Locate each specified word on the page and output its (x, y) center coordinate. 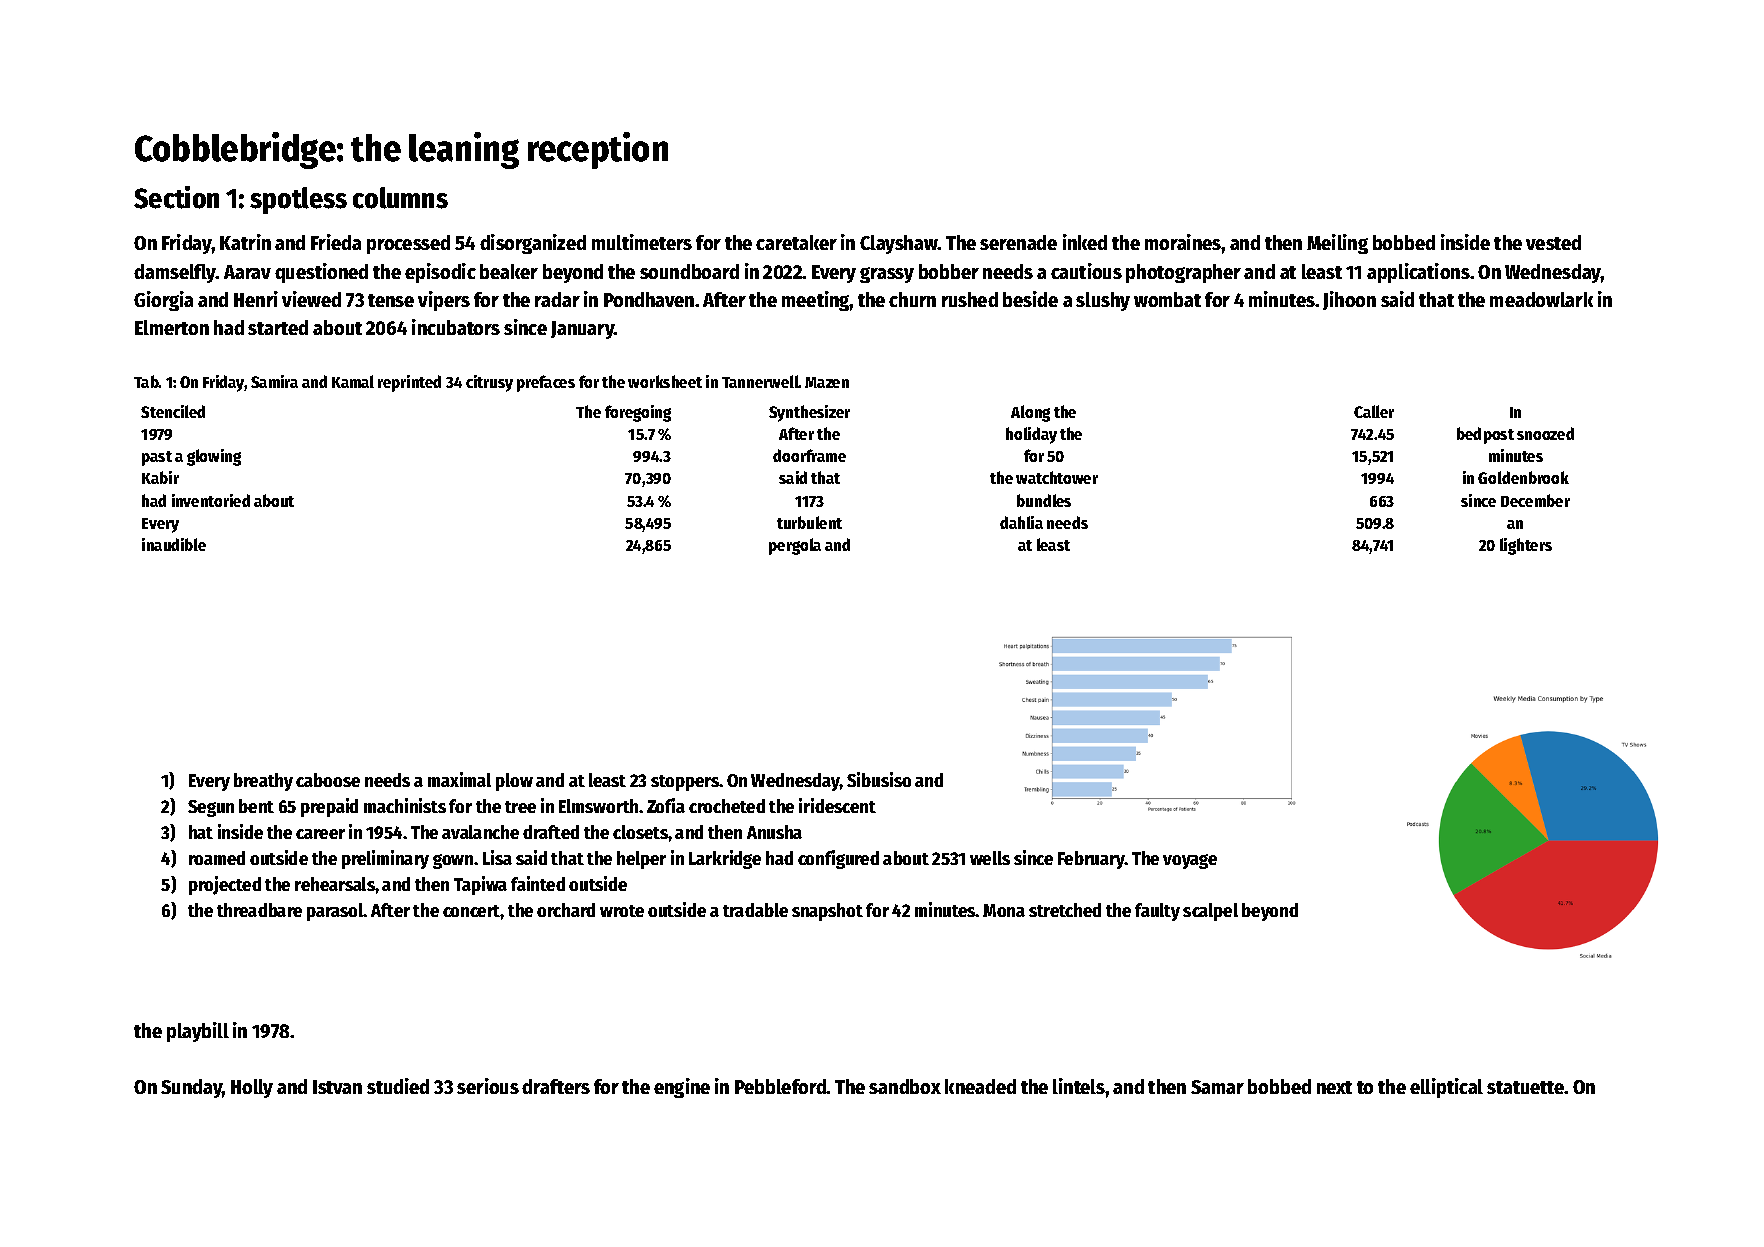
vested (1553, 242)
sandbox (905, 1086)
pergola (795, 546)
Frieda (336, 242)
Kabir (160, 477)
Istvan (337, 1087)
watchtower (1057, 477)
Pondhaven (649, 299)
